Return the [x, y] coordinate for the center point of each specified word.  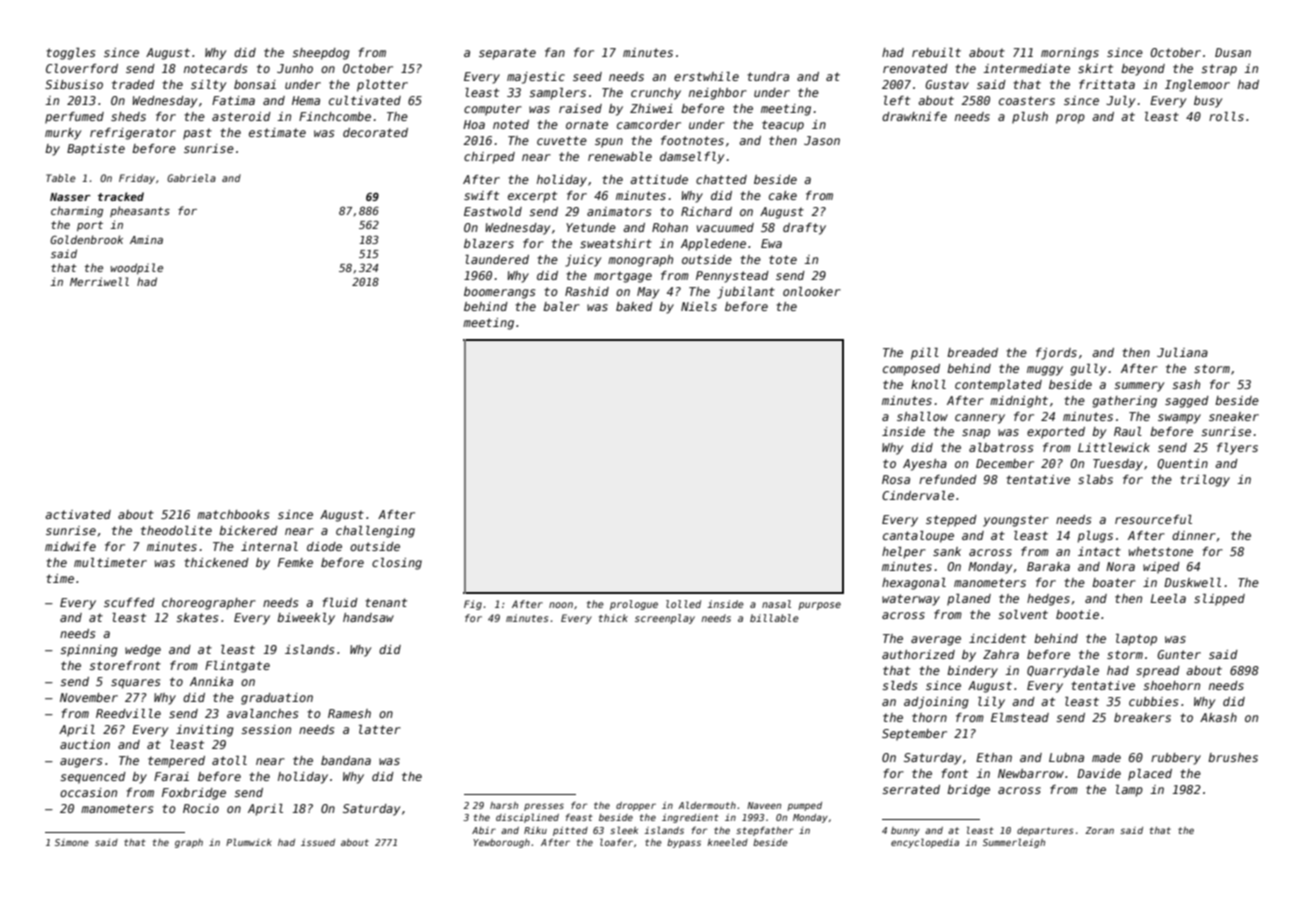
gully [1088, 370]
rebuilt [936, 52]
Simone [72, 842]
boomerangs [499, 293]
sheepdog [321, 54]
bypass [684, 843]
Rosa [896, 479]
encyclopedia [925, 843]
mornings [1070, 54]
